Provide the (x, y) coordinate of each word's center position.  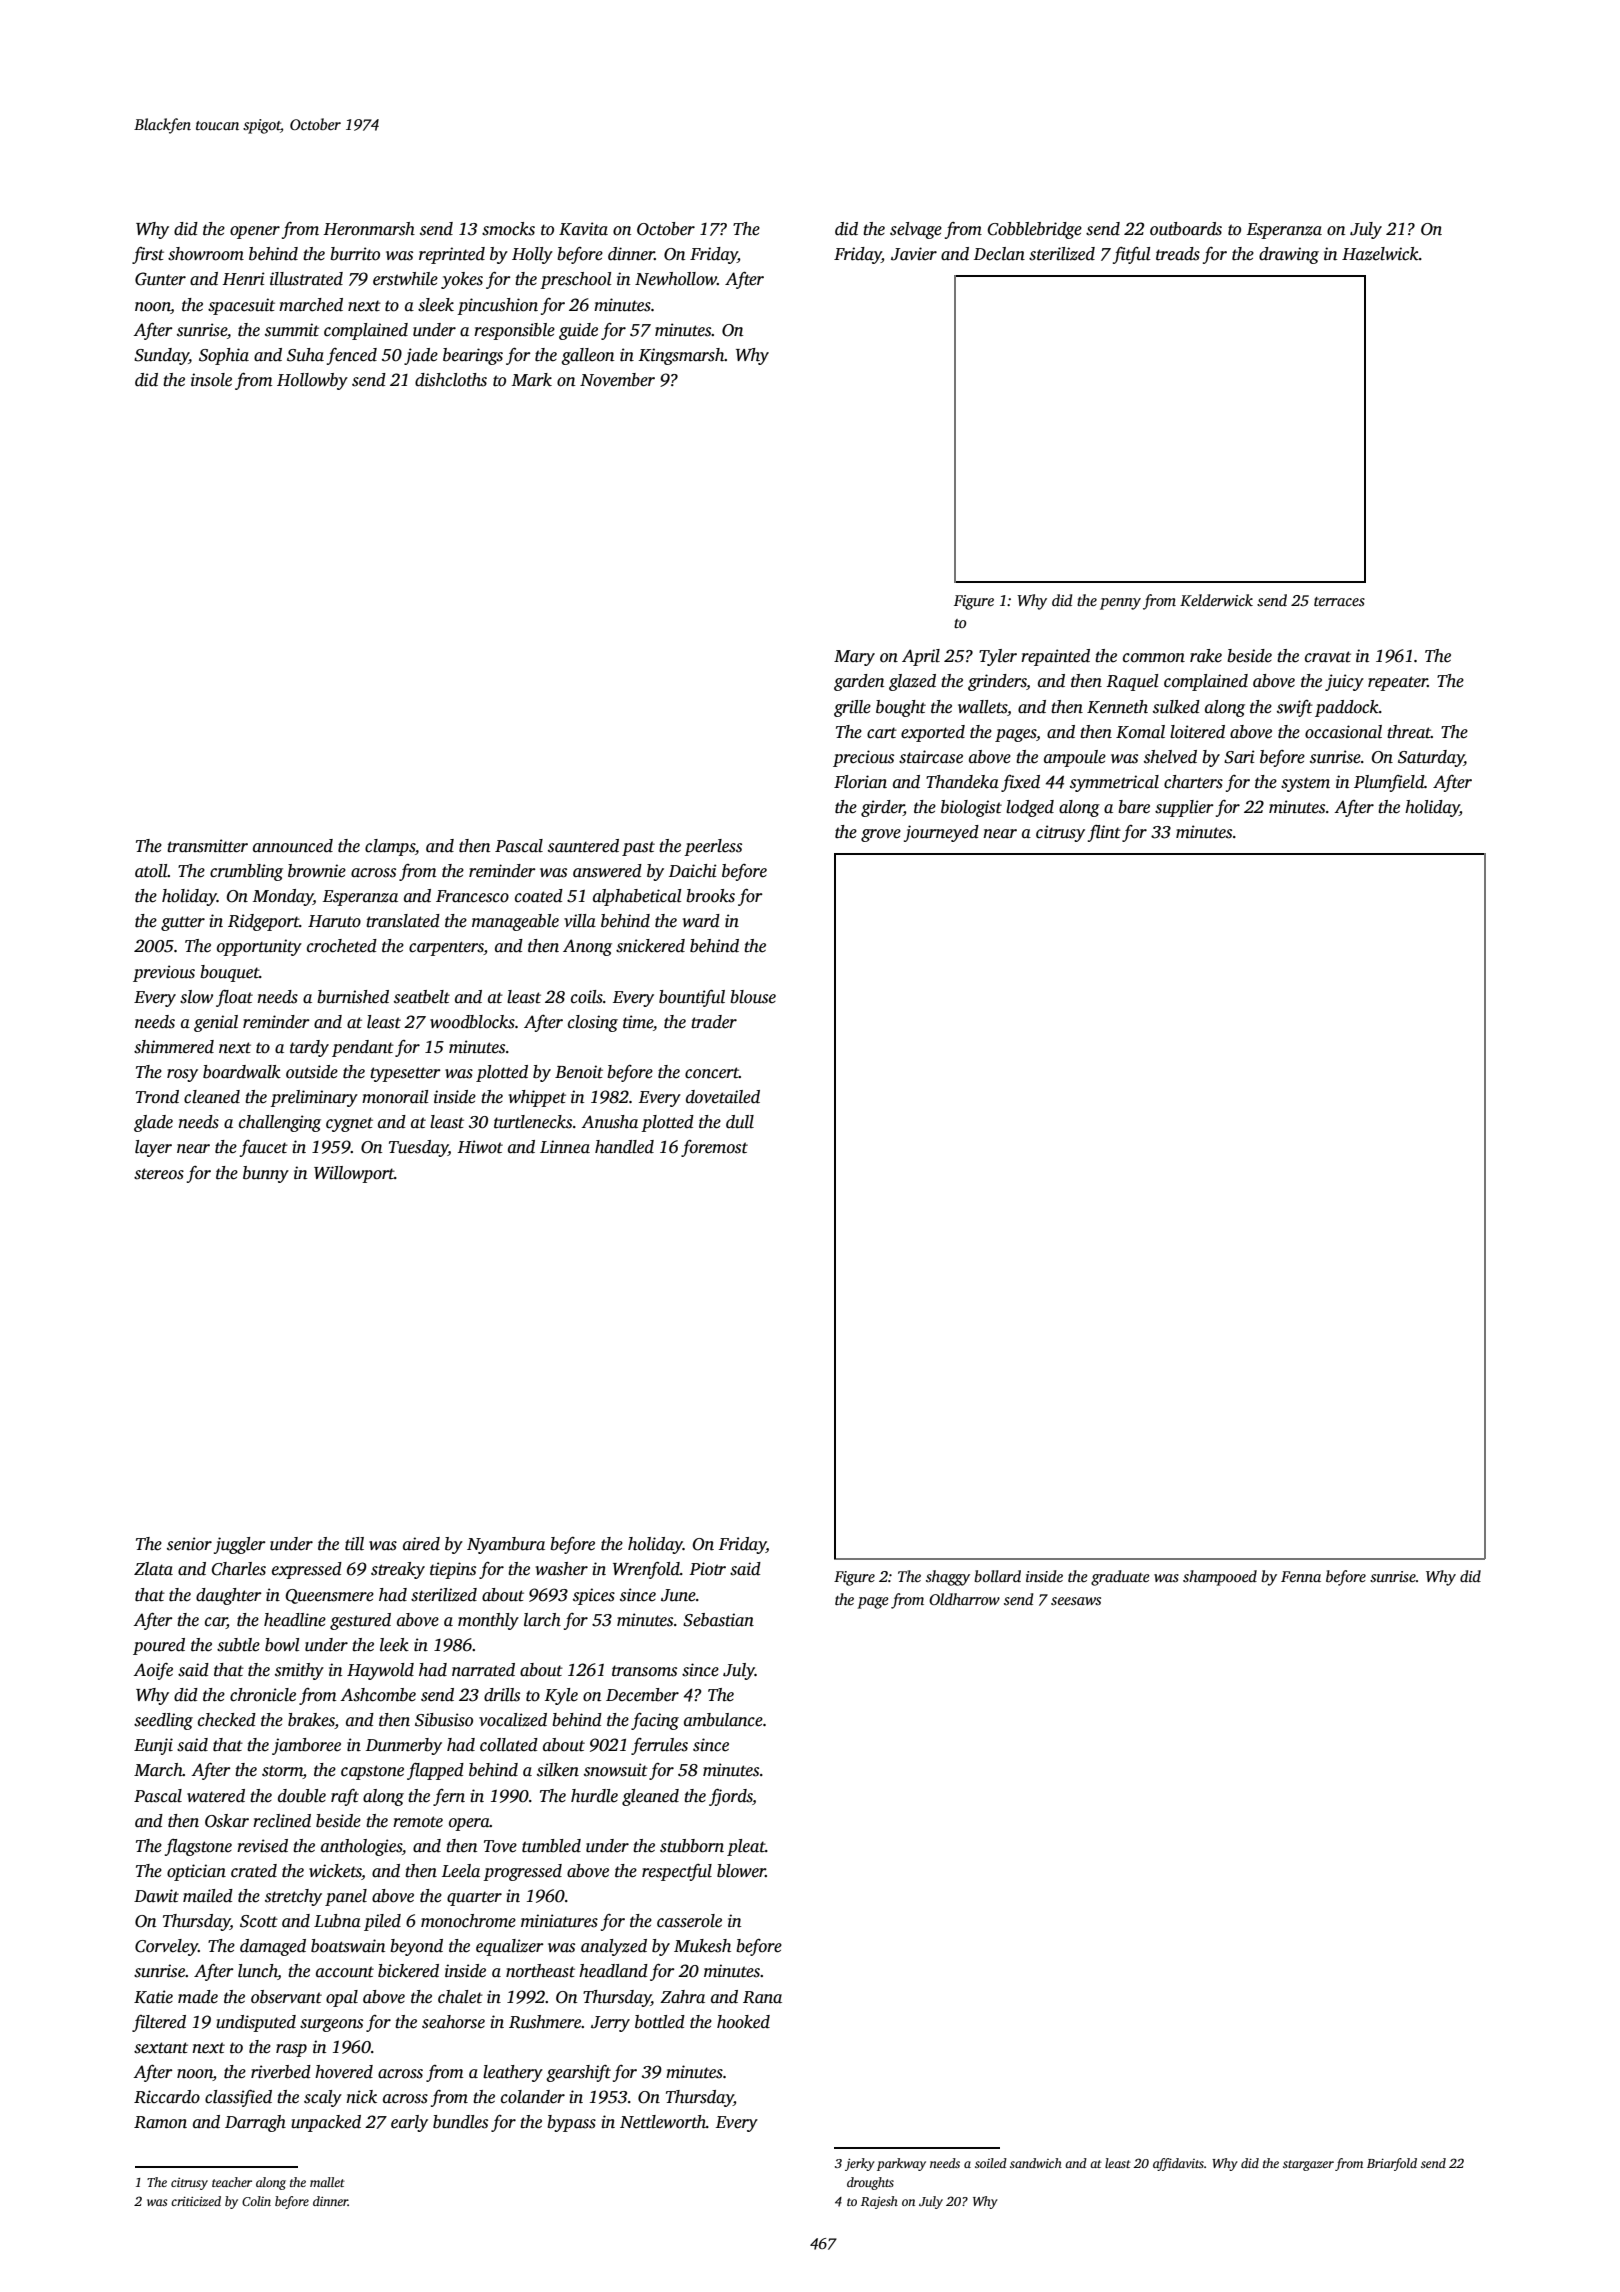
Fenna (1301, 1576)
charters (1193, 782)
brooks (710, 896)
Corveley (166, 1947)
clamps (390, 847)
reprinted (452, 255)
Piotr (707, 1569)
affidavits (1178, 2164)
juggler (240, 1545)
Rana (762, 1997)
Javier (914, 254)
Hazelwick (1380, 254)
